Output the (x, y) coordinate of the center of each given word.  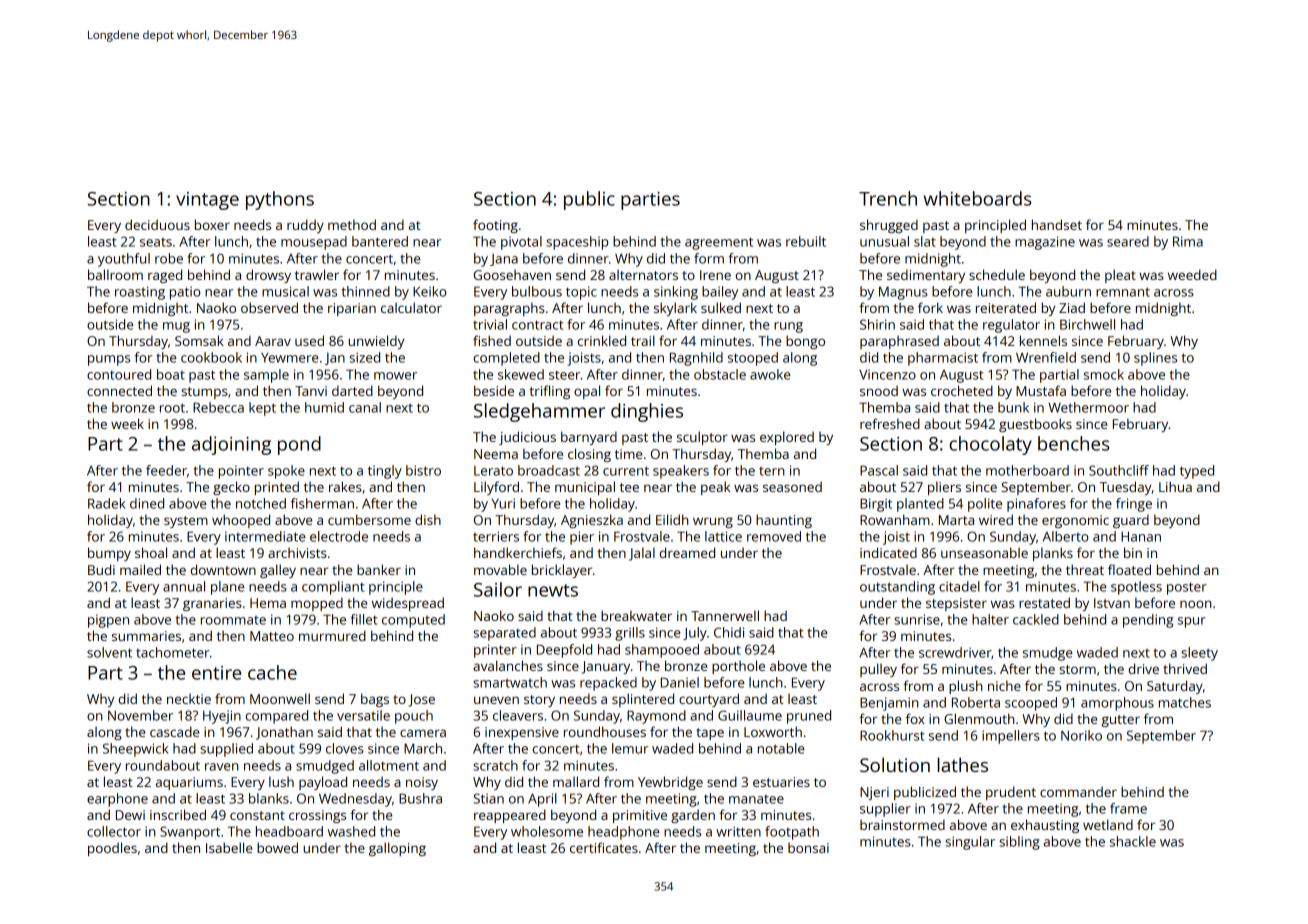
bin (1133, 552)
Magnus (903, 293)
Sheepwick (136, 750)
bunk (1013, 407)
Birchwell (1087, 324)
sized (364, 357)
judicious (527, 438)
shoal (151, 552)
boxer (212, 224)
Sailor (498, 589)
